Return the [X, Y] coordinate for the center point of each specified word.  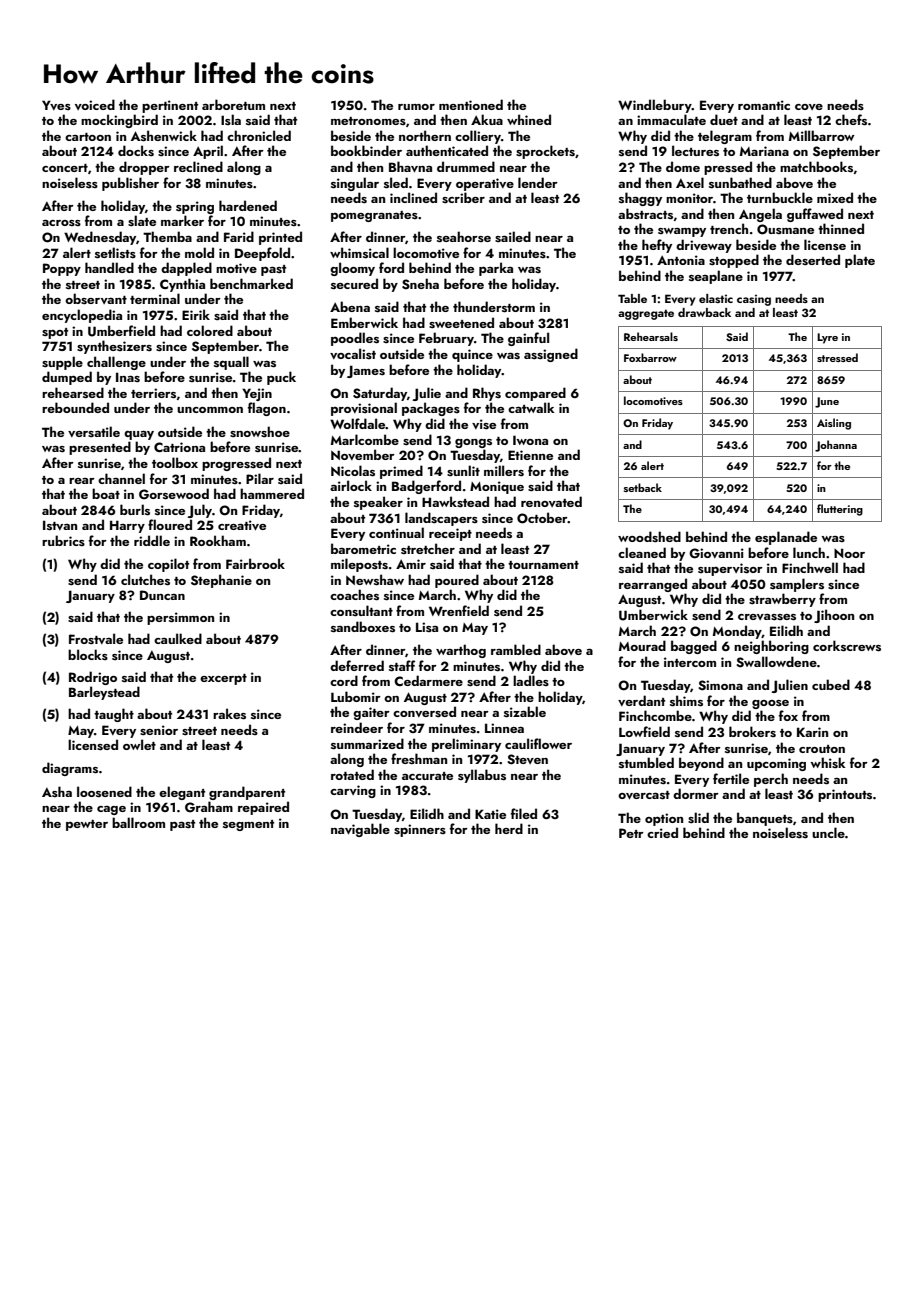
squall [231, 363]
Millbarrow [822, 135]
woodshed [649, 537]
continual [396, 532]
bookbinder [366, 150]
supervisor [730, 569]
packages [431, 409]
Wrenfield [459, 610]
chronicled [259, 135]
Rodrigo [93, 678]
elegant [182, 793]
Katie [490, 814]
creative [242, 525]
